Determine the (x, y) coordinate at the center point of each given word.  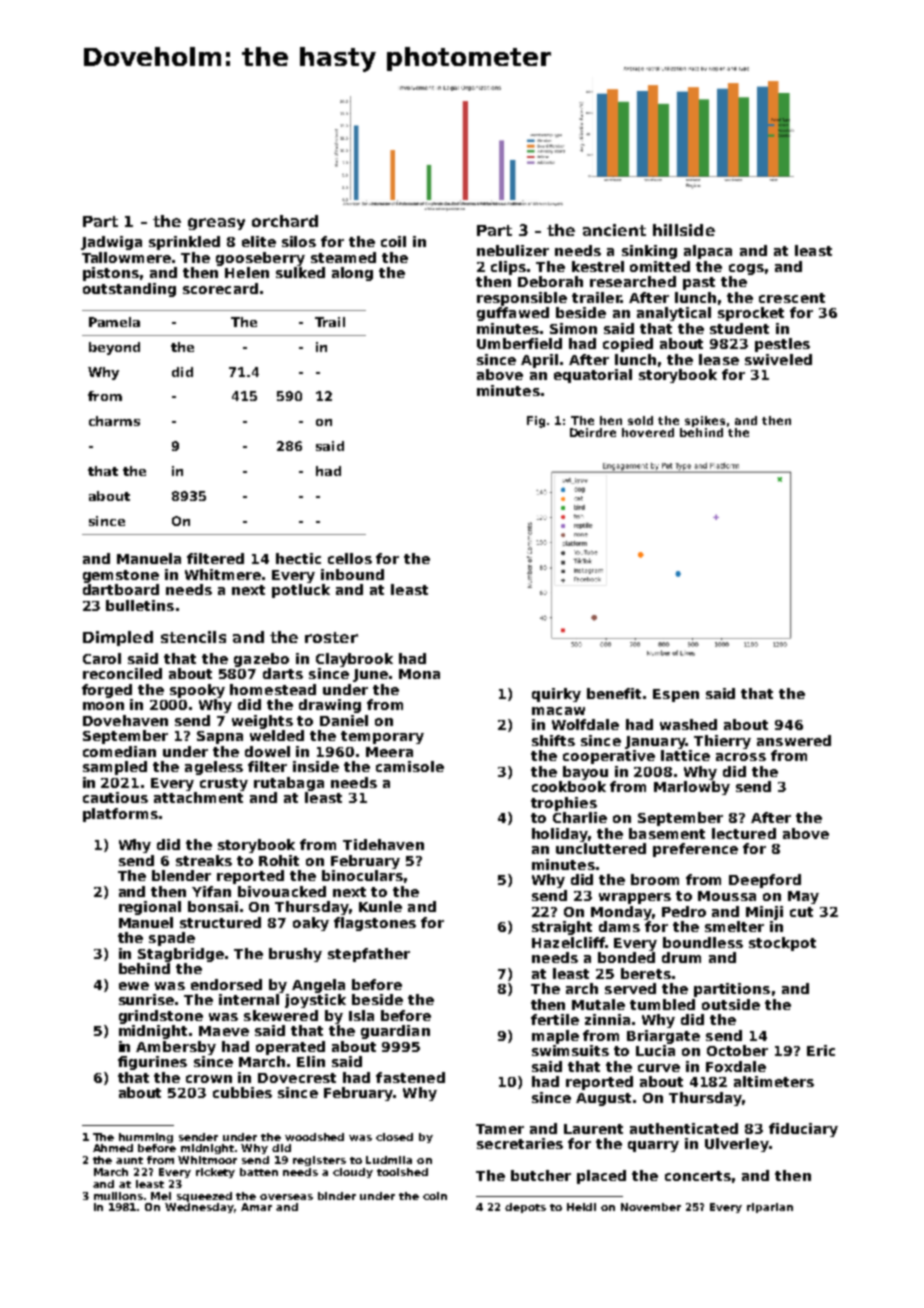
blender (181, 875)
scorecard (220, 288)
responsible (522, 299)
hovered (648, 432)
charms (114, 421)
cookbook (569, 786)
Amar (256, 1207)
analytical (674, 314)
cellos (350, 558)
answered (794, 740)
